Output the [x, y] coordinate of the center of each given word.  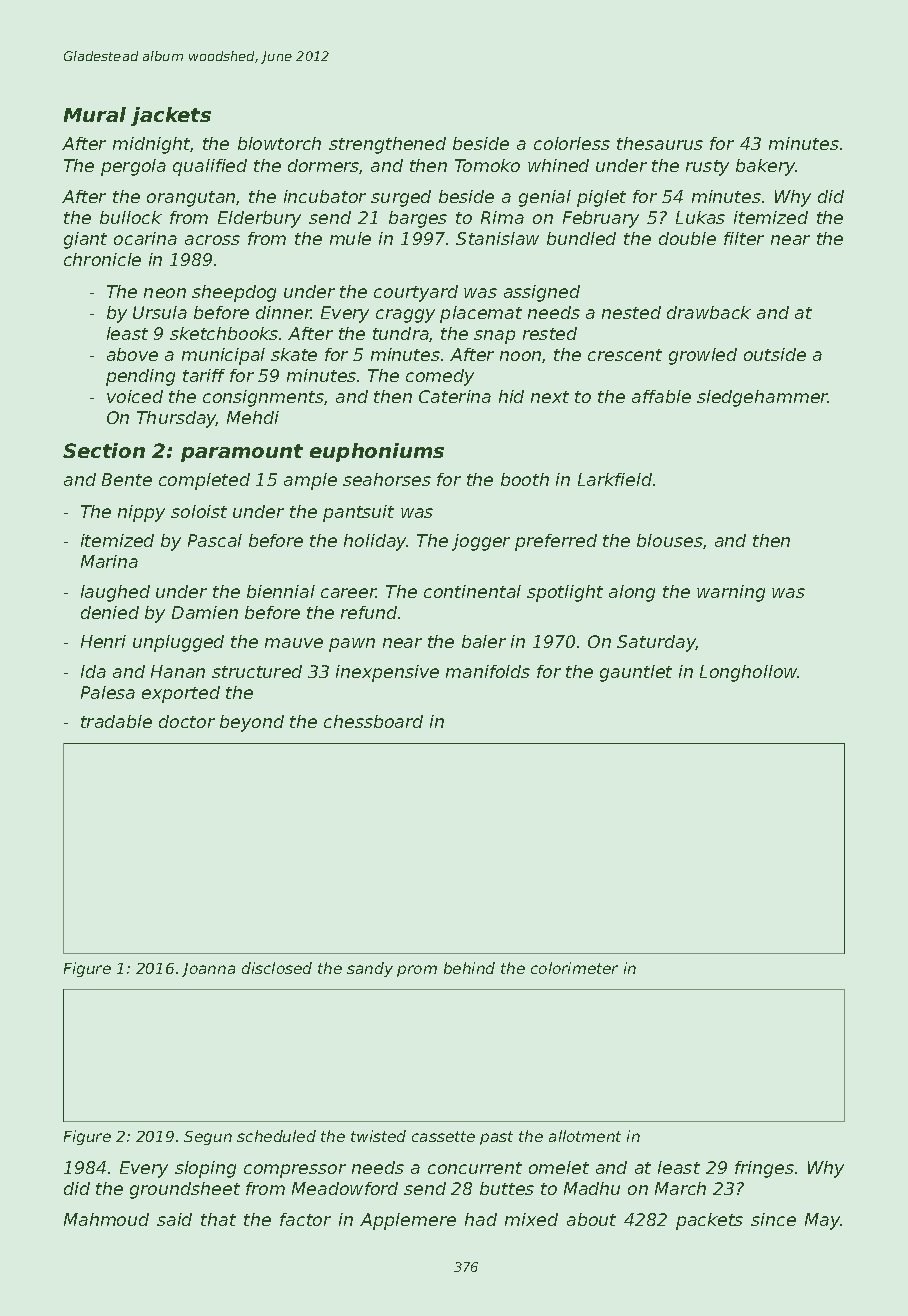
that [218, 1219]
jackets [171, 116]
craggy [405, 316]
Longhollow [749, 673]
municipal [223, 356]
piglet [601, 198]
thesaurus [660, 143]
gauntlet [636, 673]
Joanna [208, 970]
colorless [572, 143]
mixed [531, 1219]
